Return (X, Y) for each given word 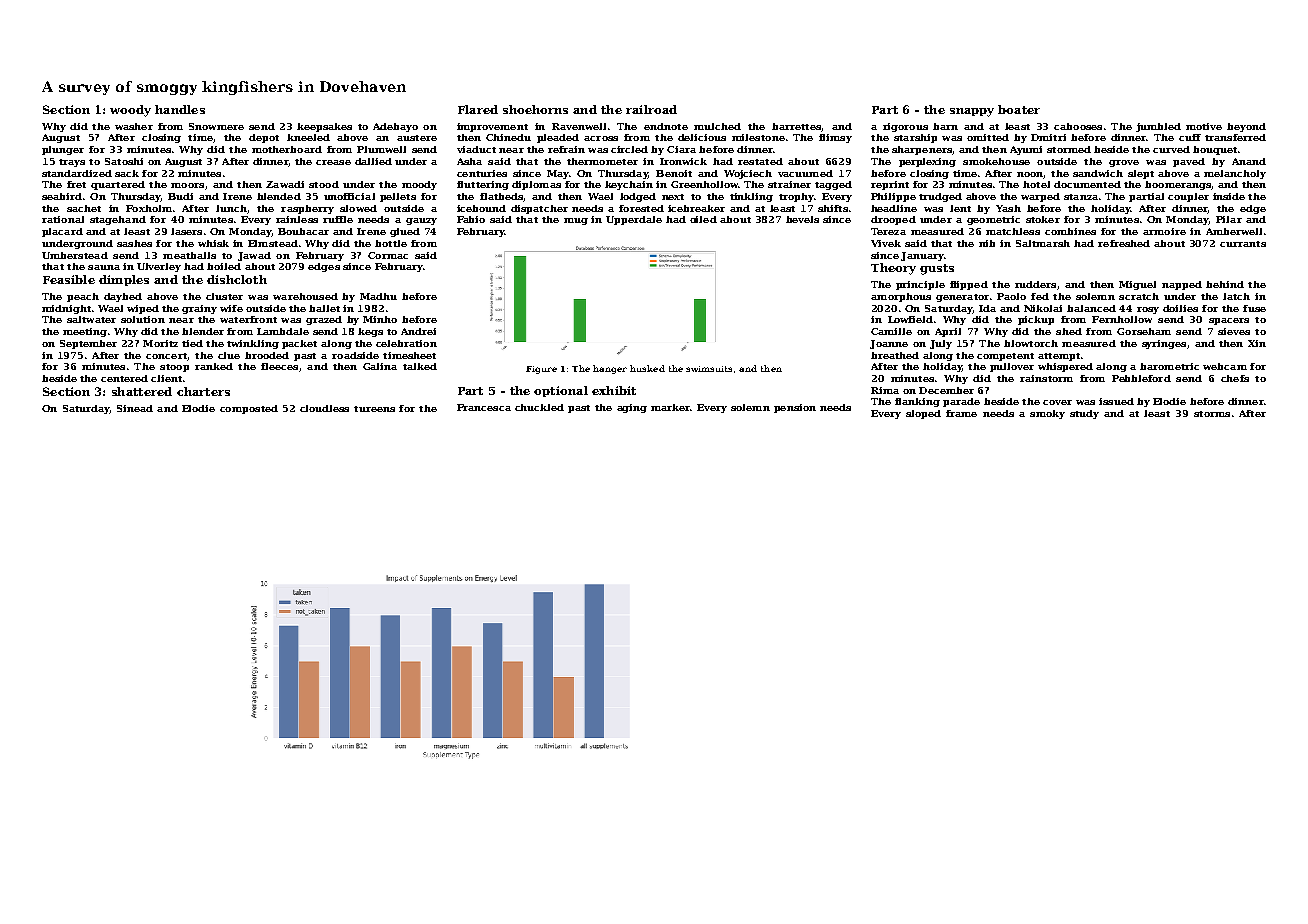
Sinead (135, 408)
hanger (610, 369)
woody (130, 111)
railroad (651, 109)
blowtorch (1031, 343)
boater (1019, 109)
